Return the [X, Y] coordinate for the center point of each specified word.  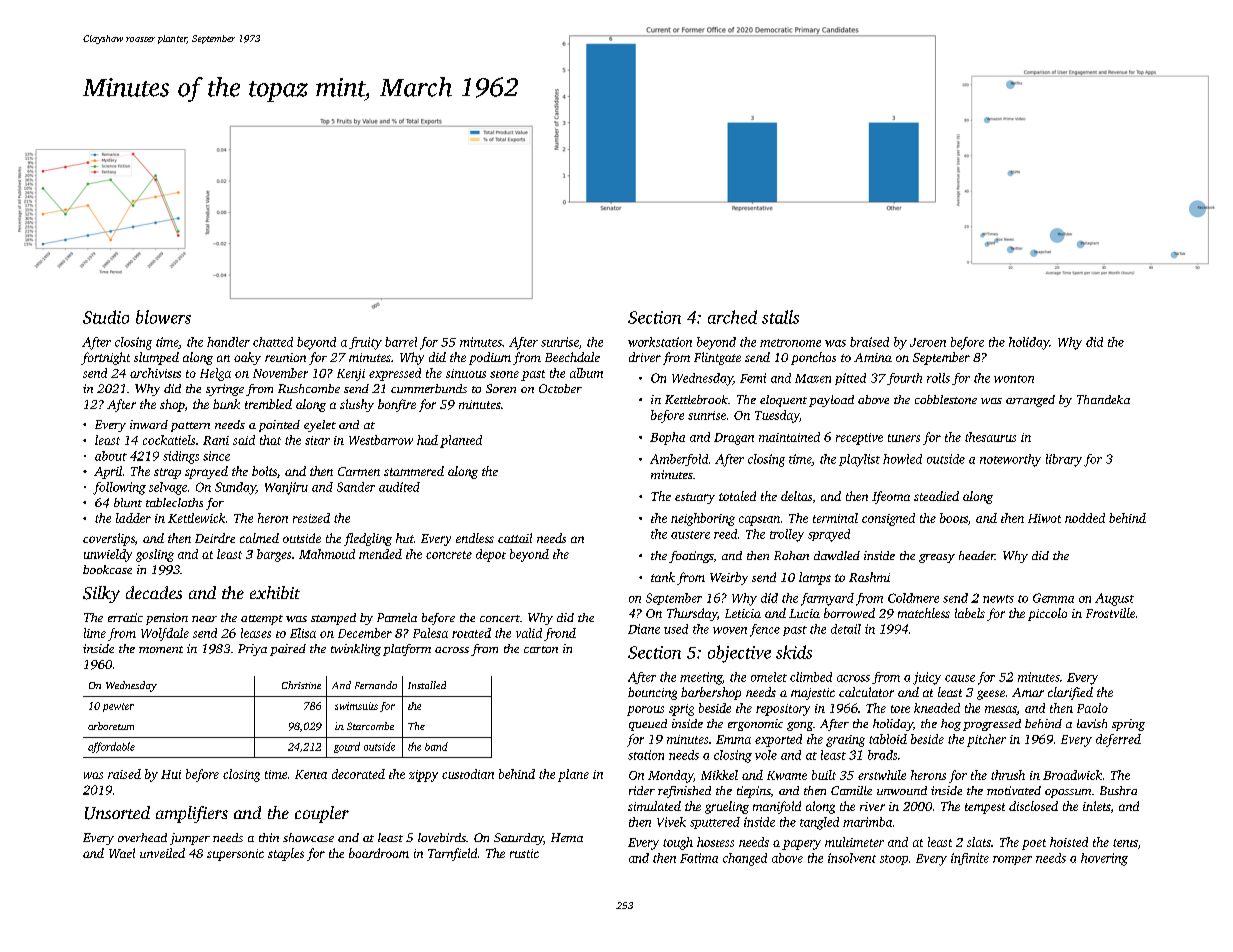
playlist [859, 460]
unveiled [162, 853]
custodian [468, 774]
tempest [985, 808]
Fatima [699, 858]
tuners [904, 438]
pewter [118, 707]
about [111, 456]
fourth [904, 379]
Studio [106, 317]
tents [1125, 843]
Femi [753, 378]
